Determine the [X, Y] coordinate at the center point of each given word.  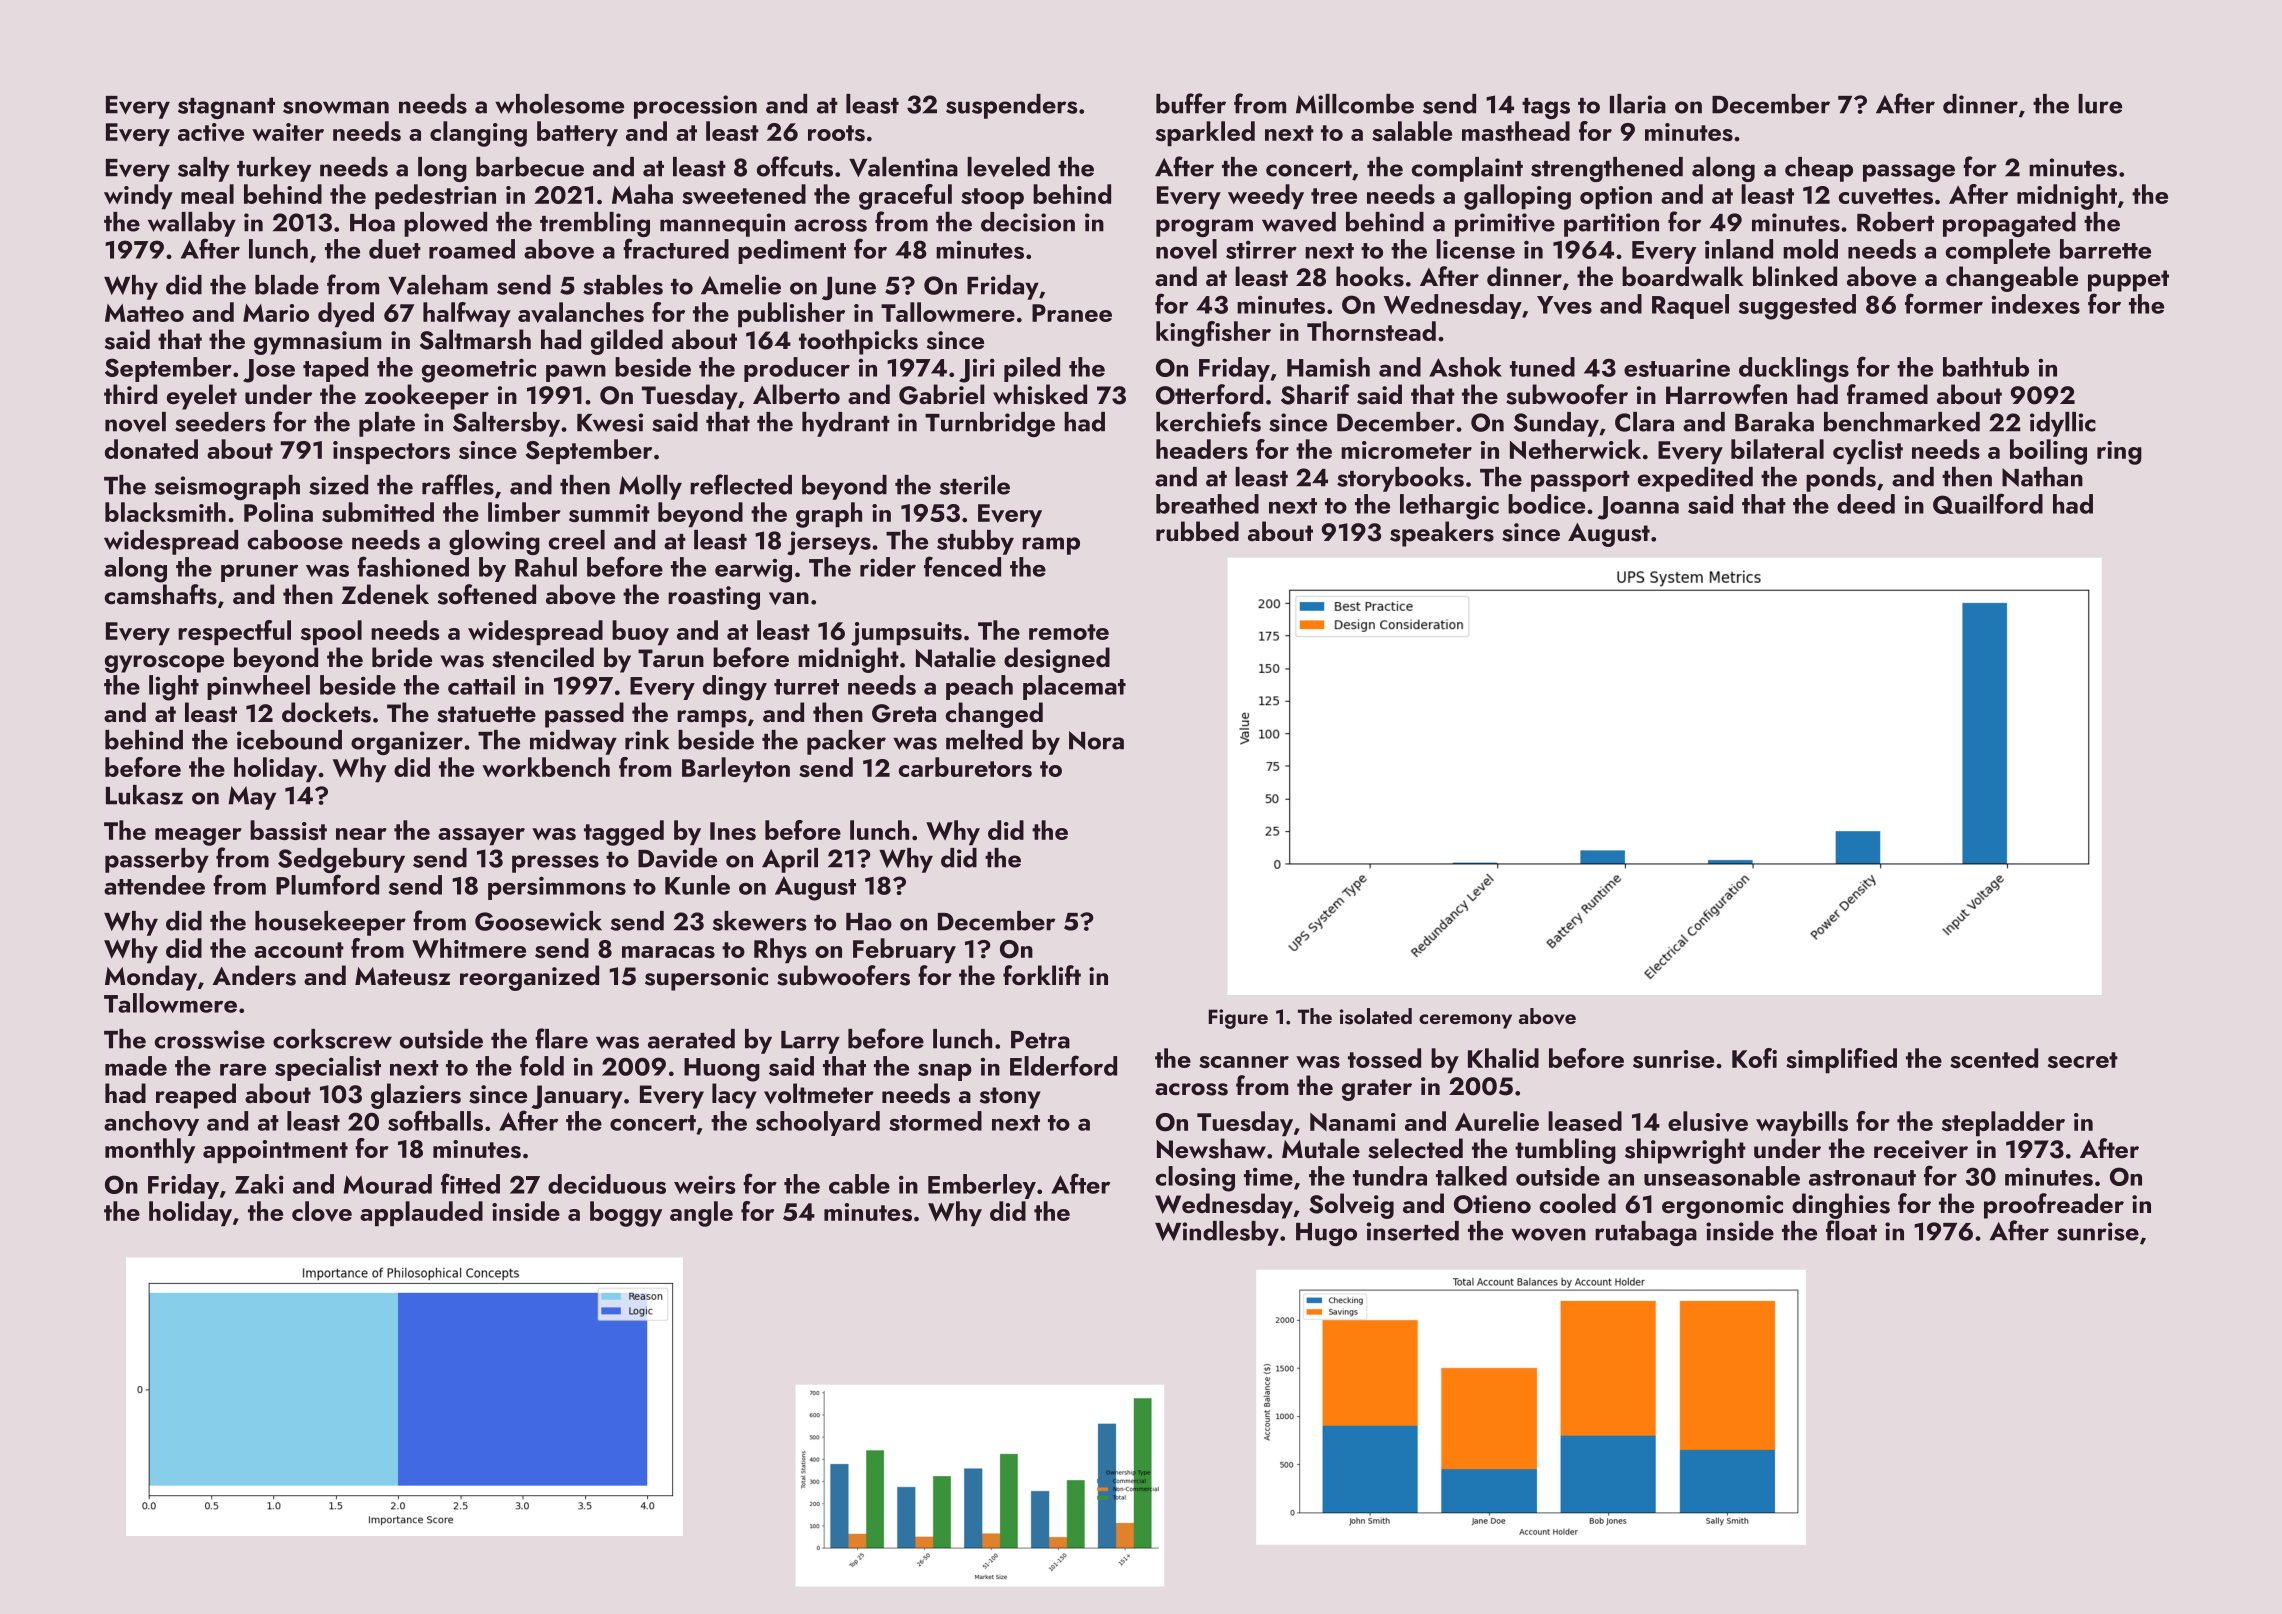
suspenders [1011, 106]
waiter [288, 132]
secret [2083, 1060]
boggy [626, 1214]
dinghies [1841, 1206]
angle [701, 1214]
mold [1810, 249]
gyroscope [164, 664]
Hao [869, 922]
